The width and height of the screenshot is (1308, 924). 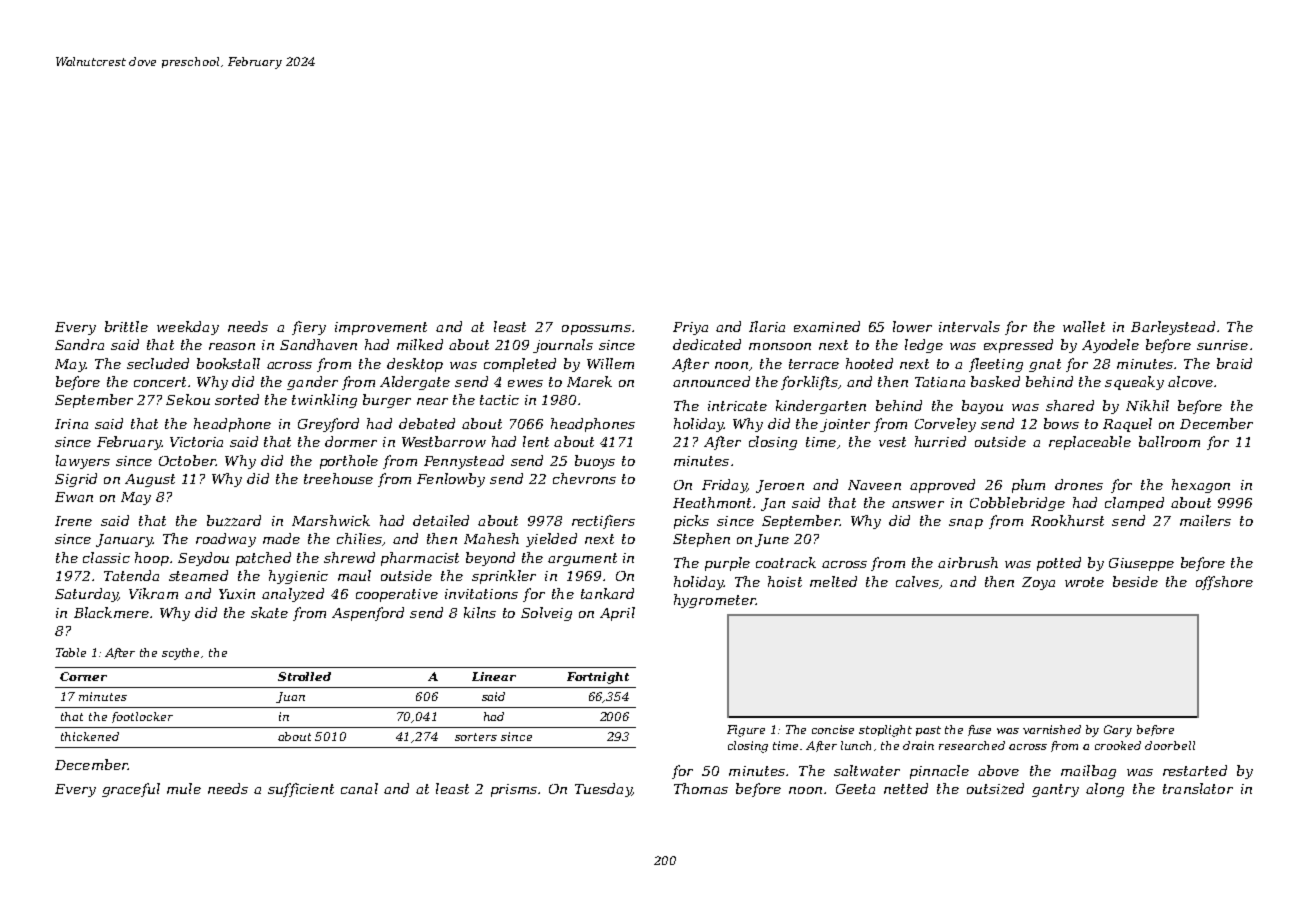 What do you see at coordinates (1190, 381) in the screenshot?
I see `alcove` at bounding box center [1190, 381].
